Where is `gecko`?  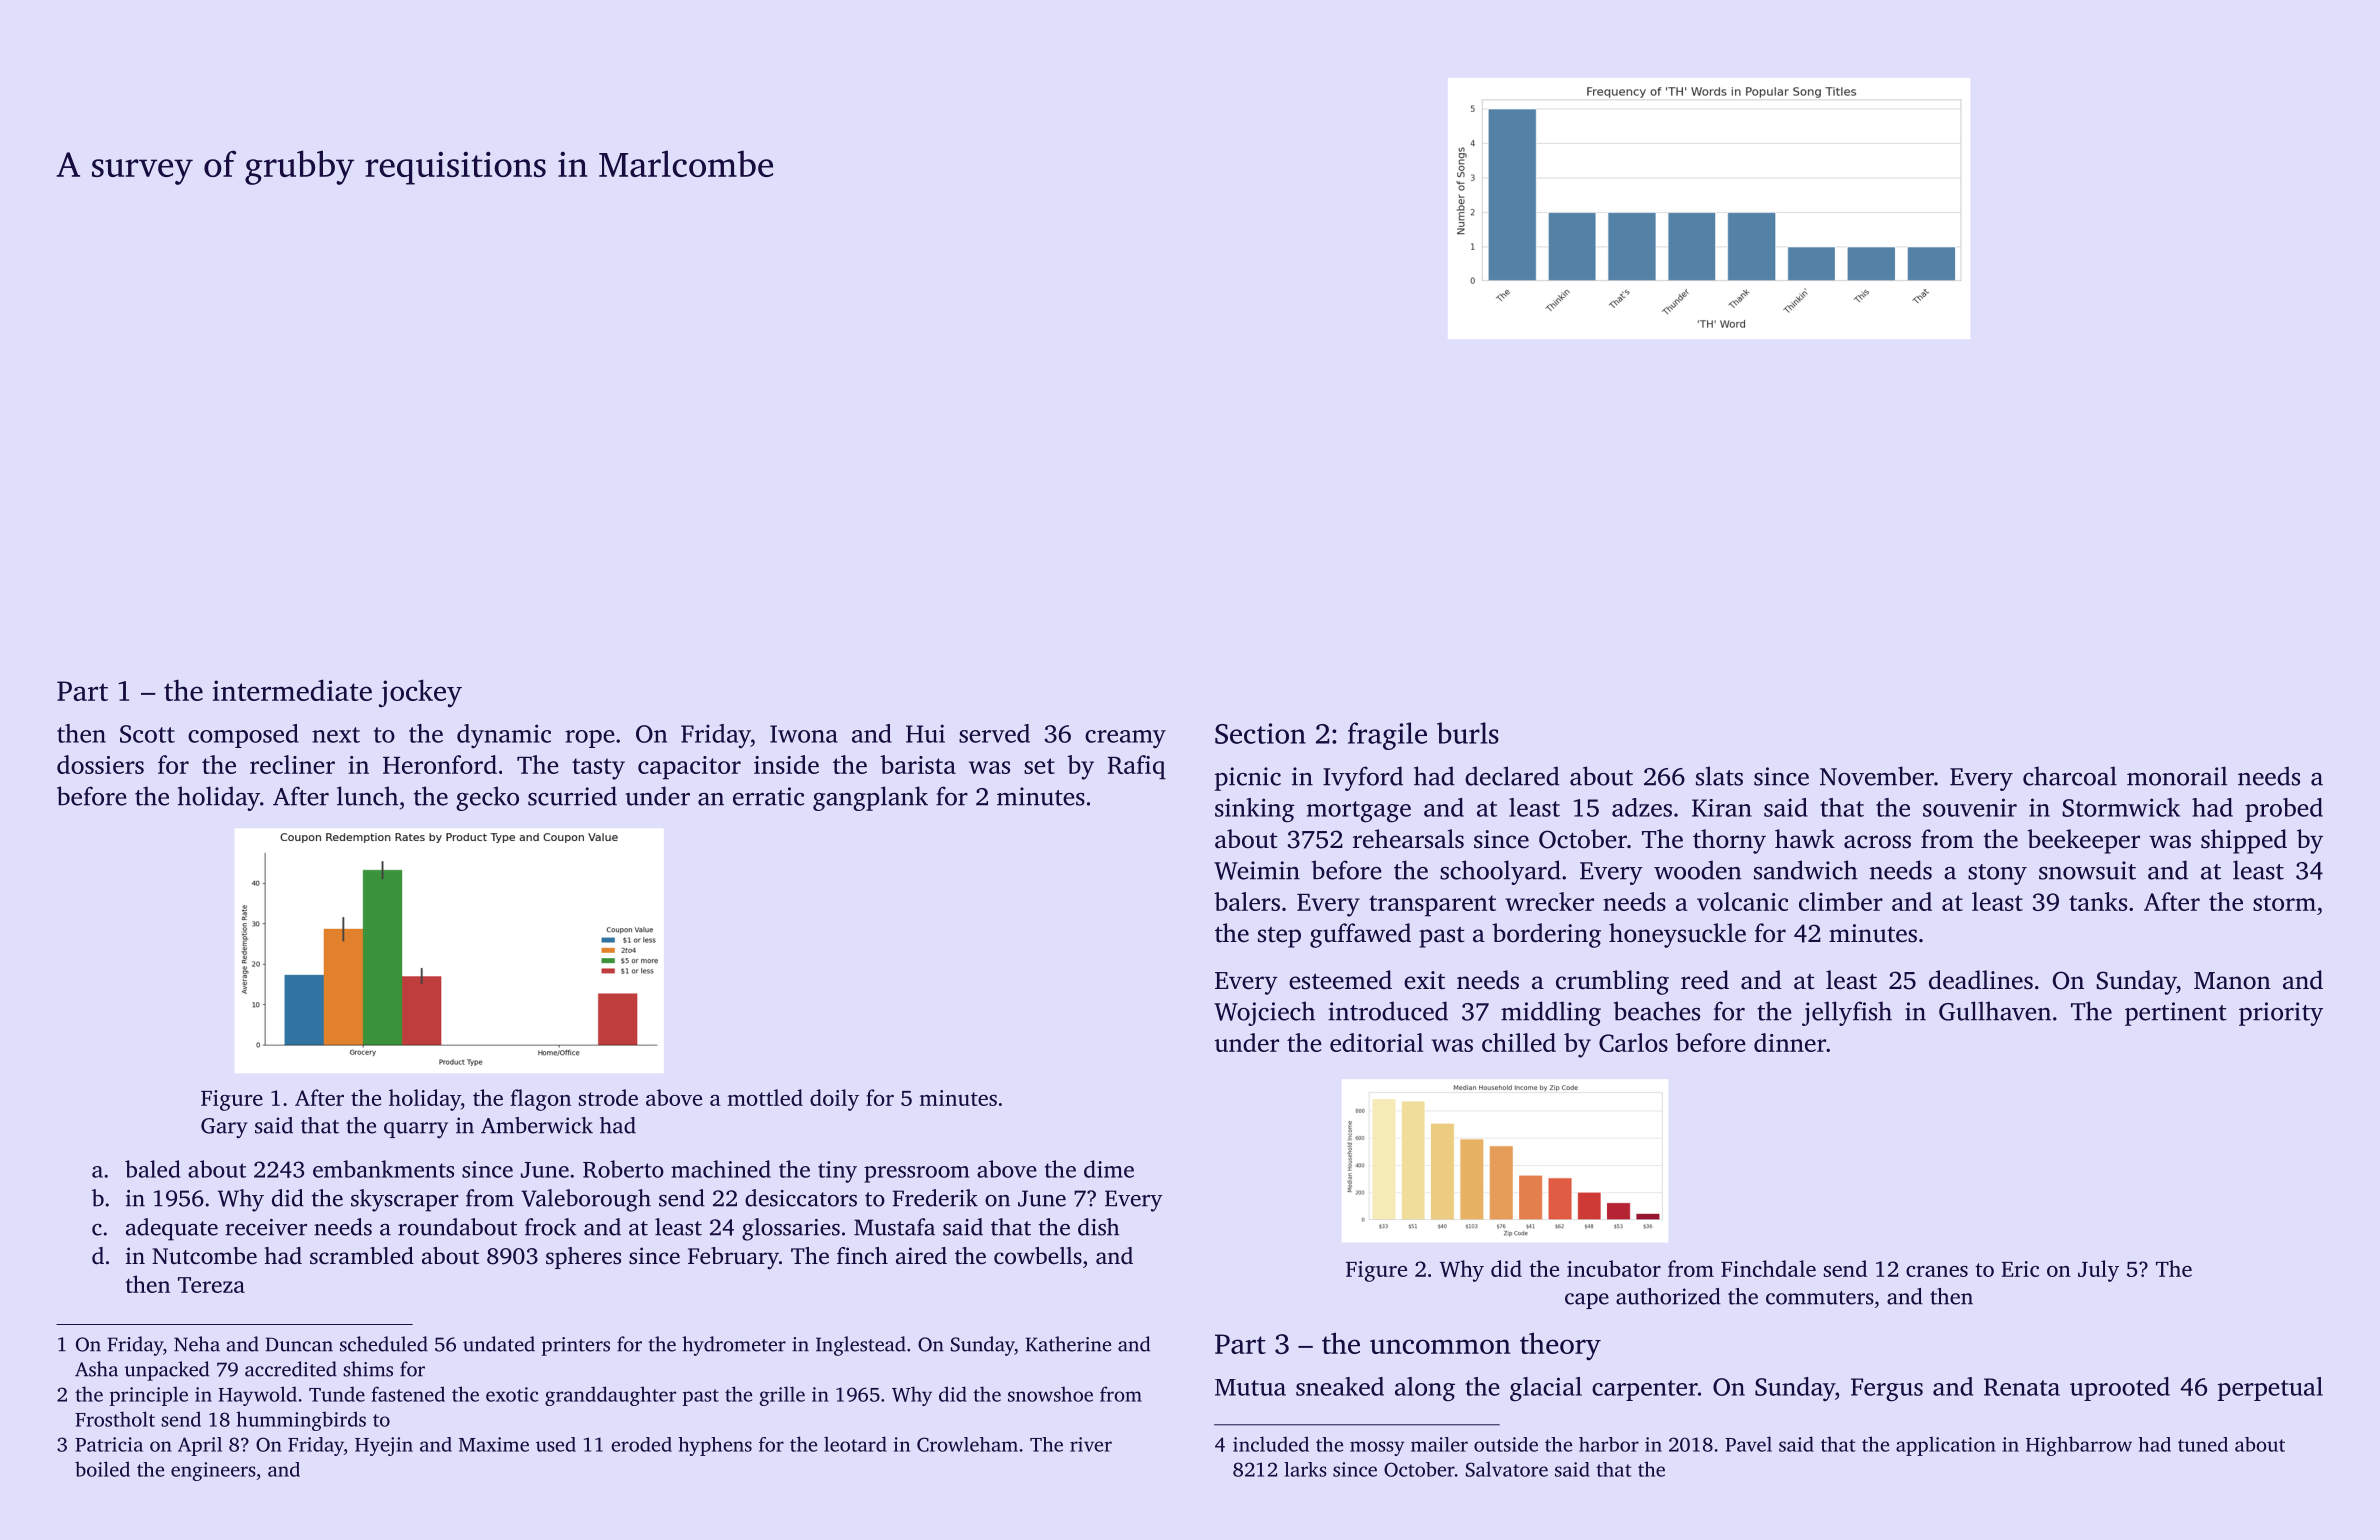 gecko is located at coordinates (487, 798).
